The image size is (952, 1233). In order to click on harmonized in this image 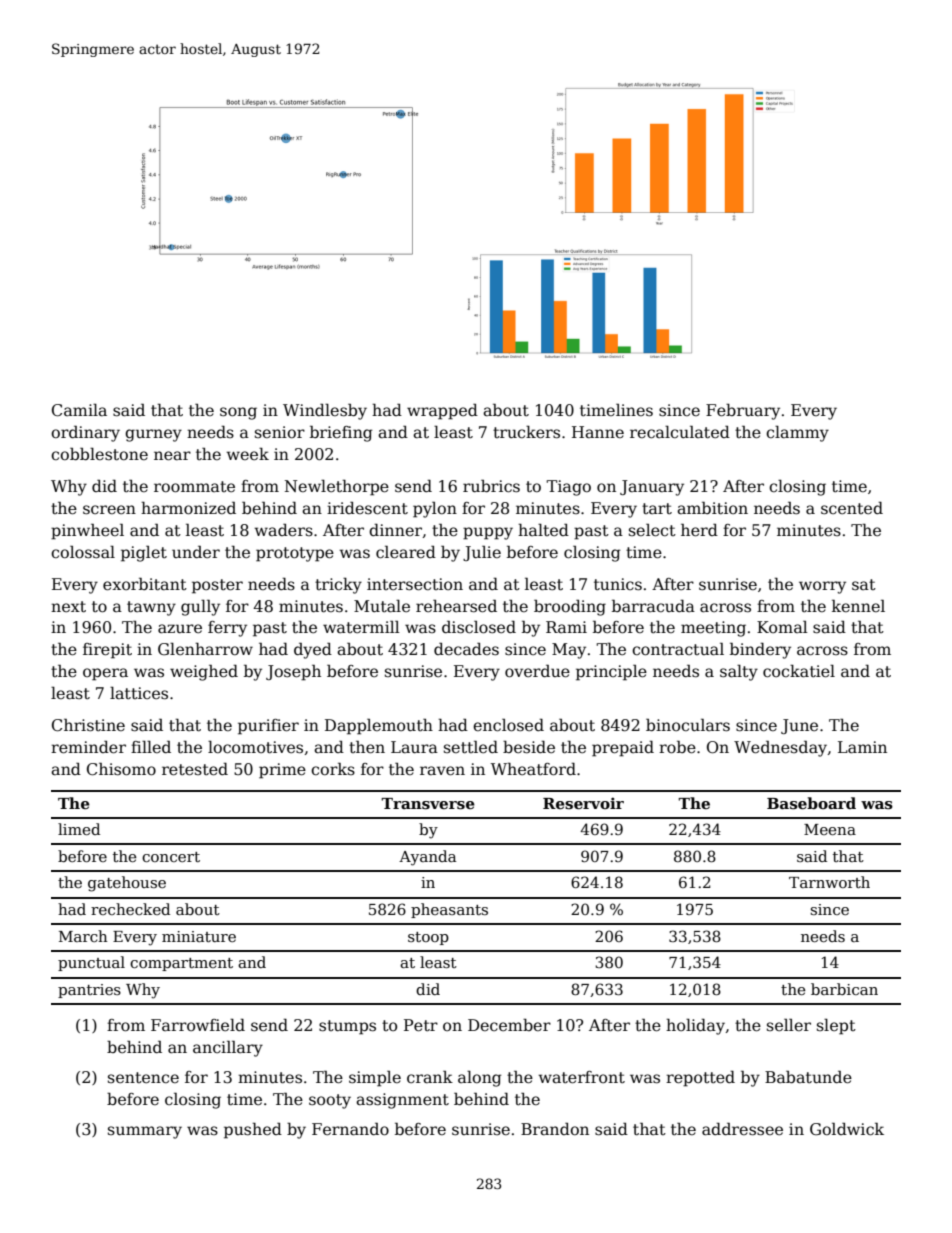, I will do `click(188, 508)`.
